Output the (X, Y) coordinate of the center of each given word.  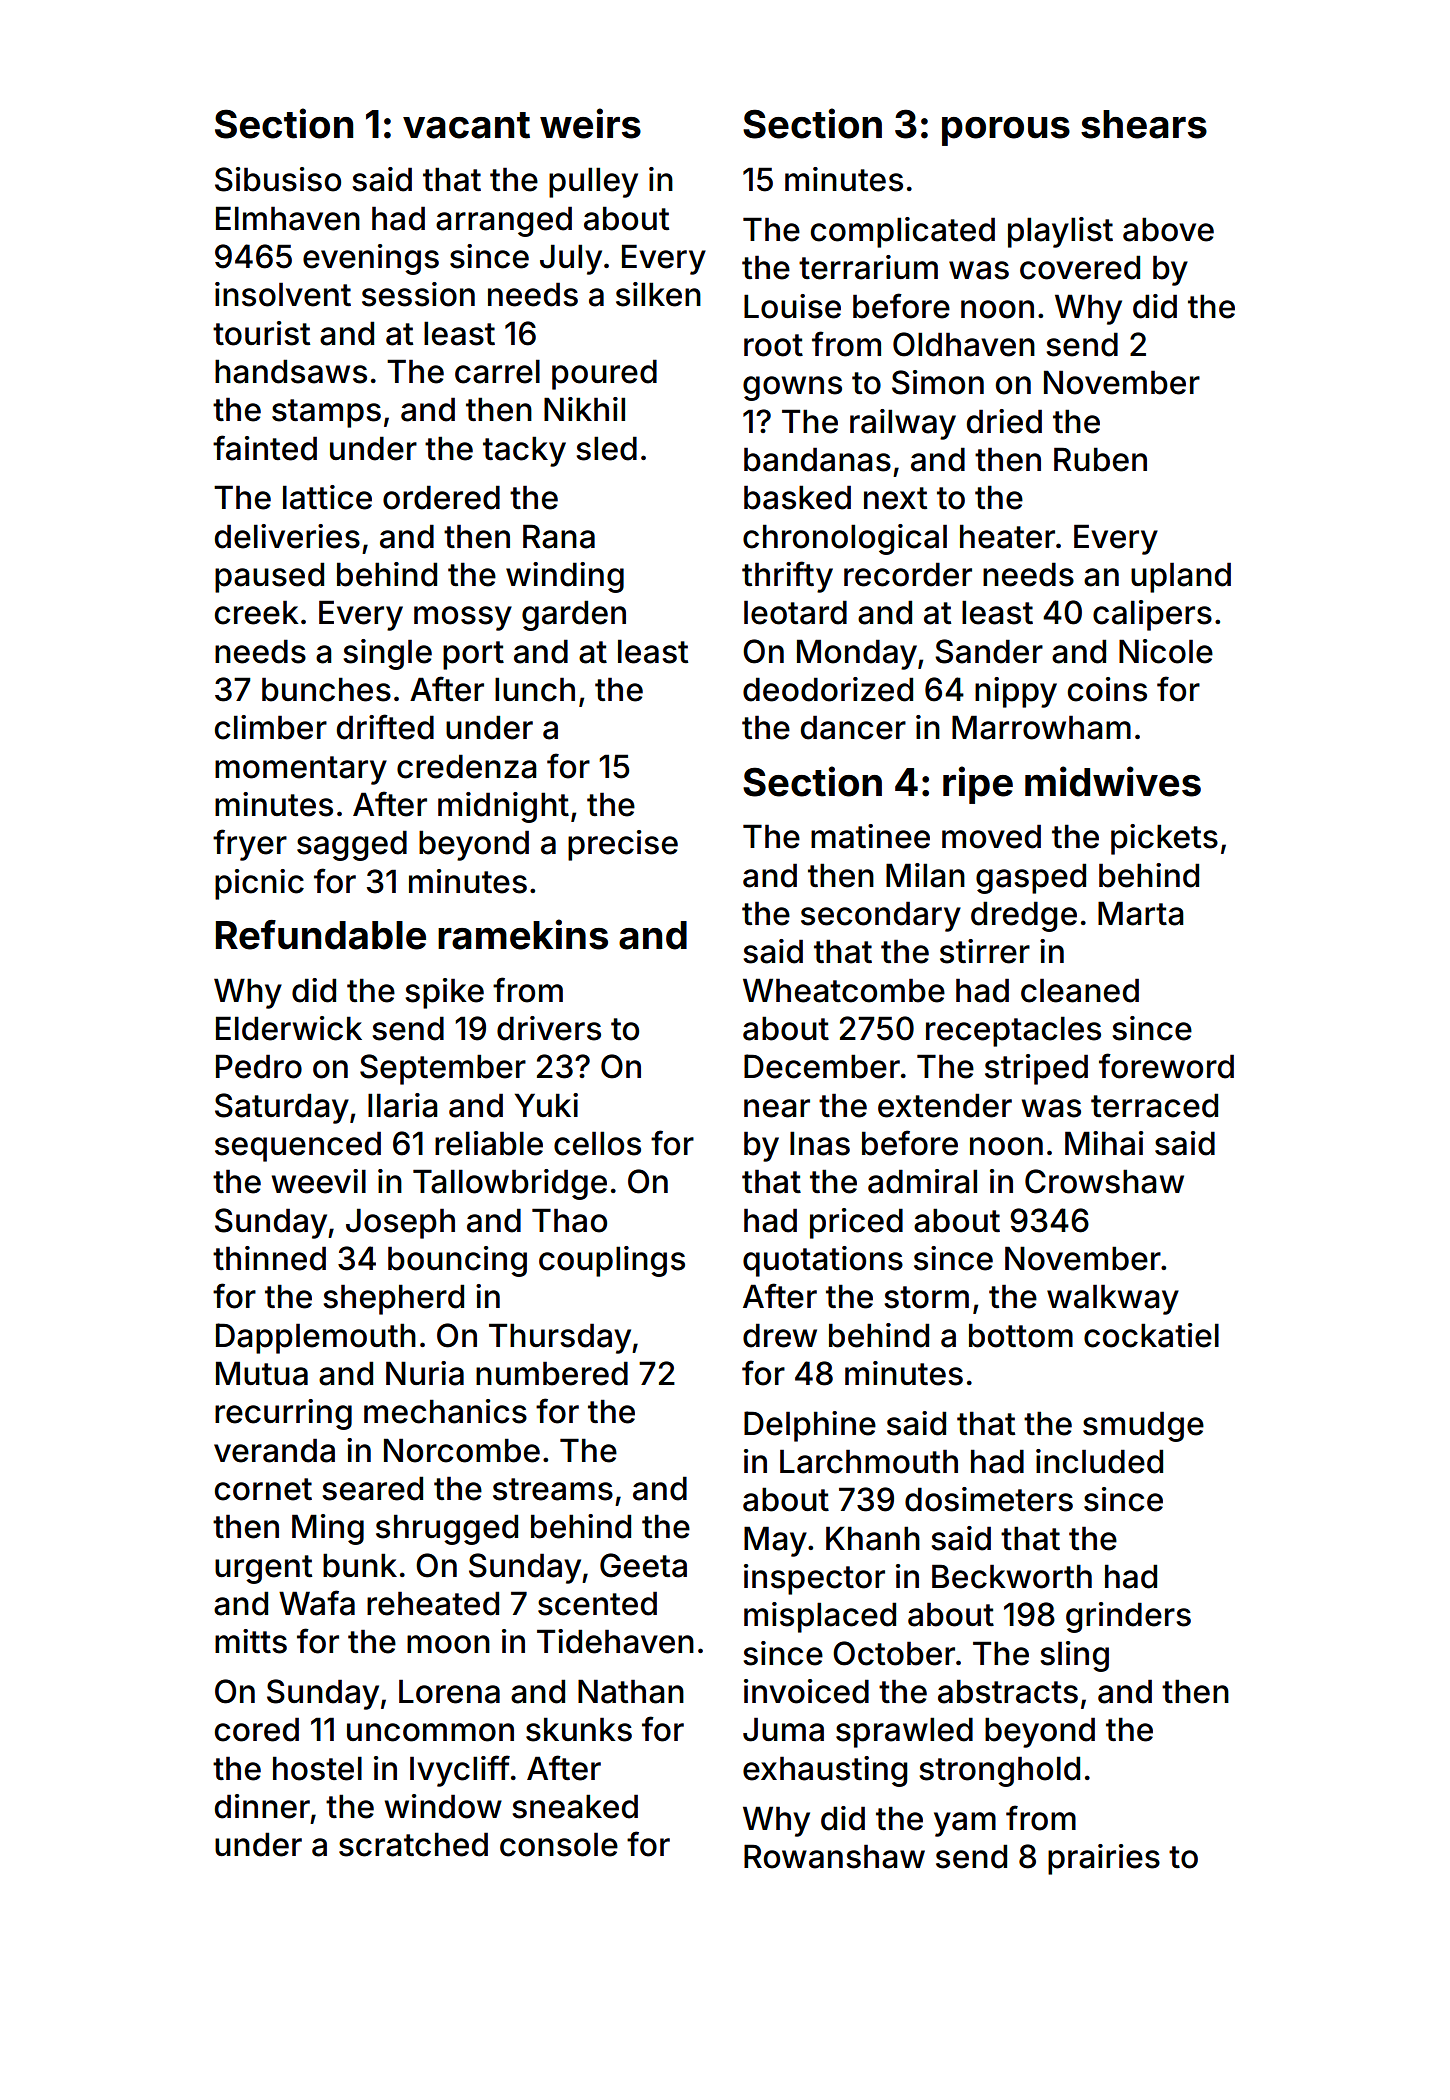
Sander (989, 651)
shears (1144, 124)
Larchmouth (869, 1461)
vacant (466, 125)
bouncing (457, 1261)
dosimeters (989, 1499)
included (1099, 1461)
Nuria (425, 1373)
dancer (853, 727)
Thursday (560, 1338)
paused (269, 577)
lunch (535, 689)
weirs (590, 123)
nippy (1016, 692)
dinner (262, 1806)
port (473, 655)
